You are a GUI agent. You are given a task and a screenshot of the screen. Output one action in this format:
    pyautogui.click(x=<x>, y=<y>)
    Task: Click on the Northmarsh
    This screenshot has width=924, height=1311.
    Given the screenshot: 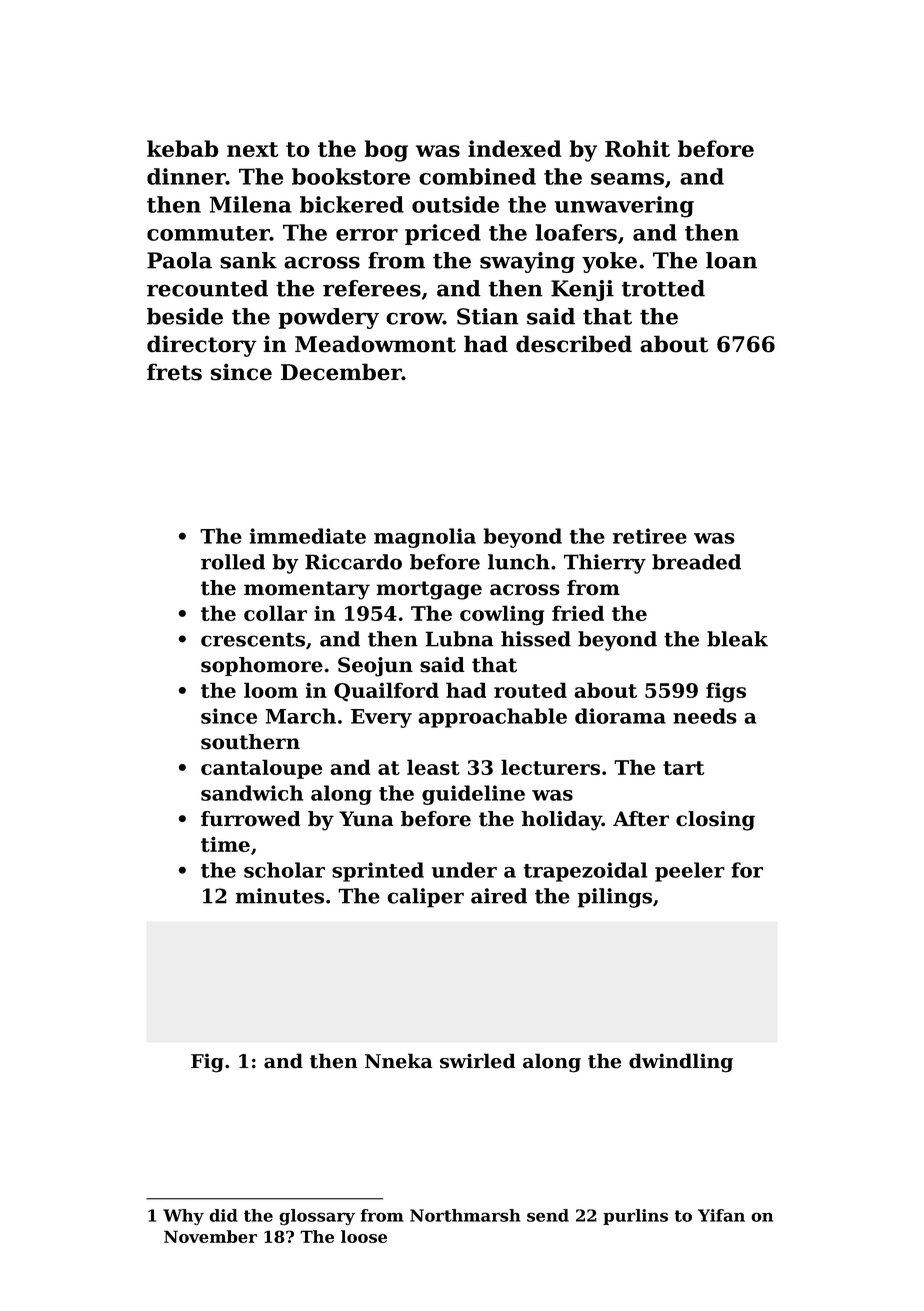 What is the action you would take?
    pyautogui.click(x=465, y=1215)
